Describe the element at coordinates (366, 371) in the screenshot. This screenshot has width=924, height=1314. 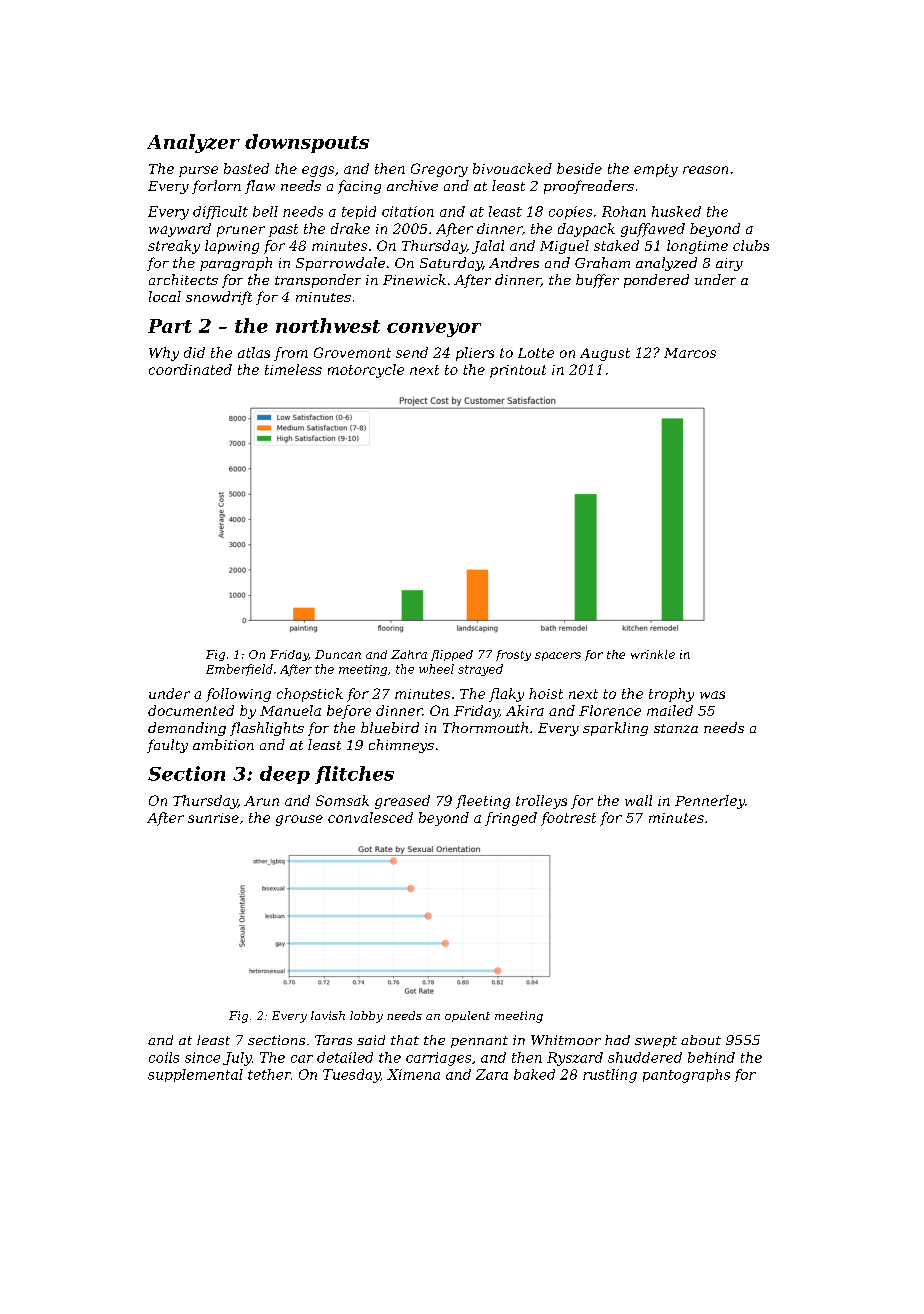
I see `motorcycle` at that location.
